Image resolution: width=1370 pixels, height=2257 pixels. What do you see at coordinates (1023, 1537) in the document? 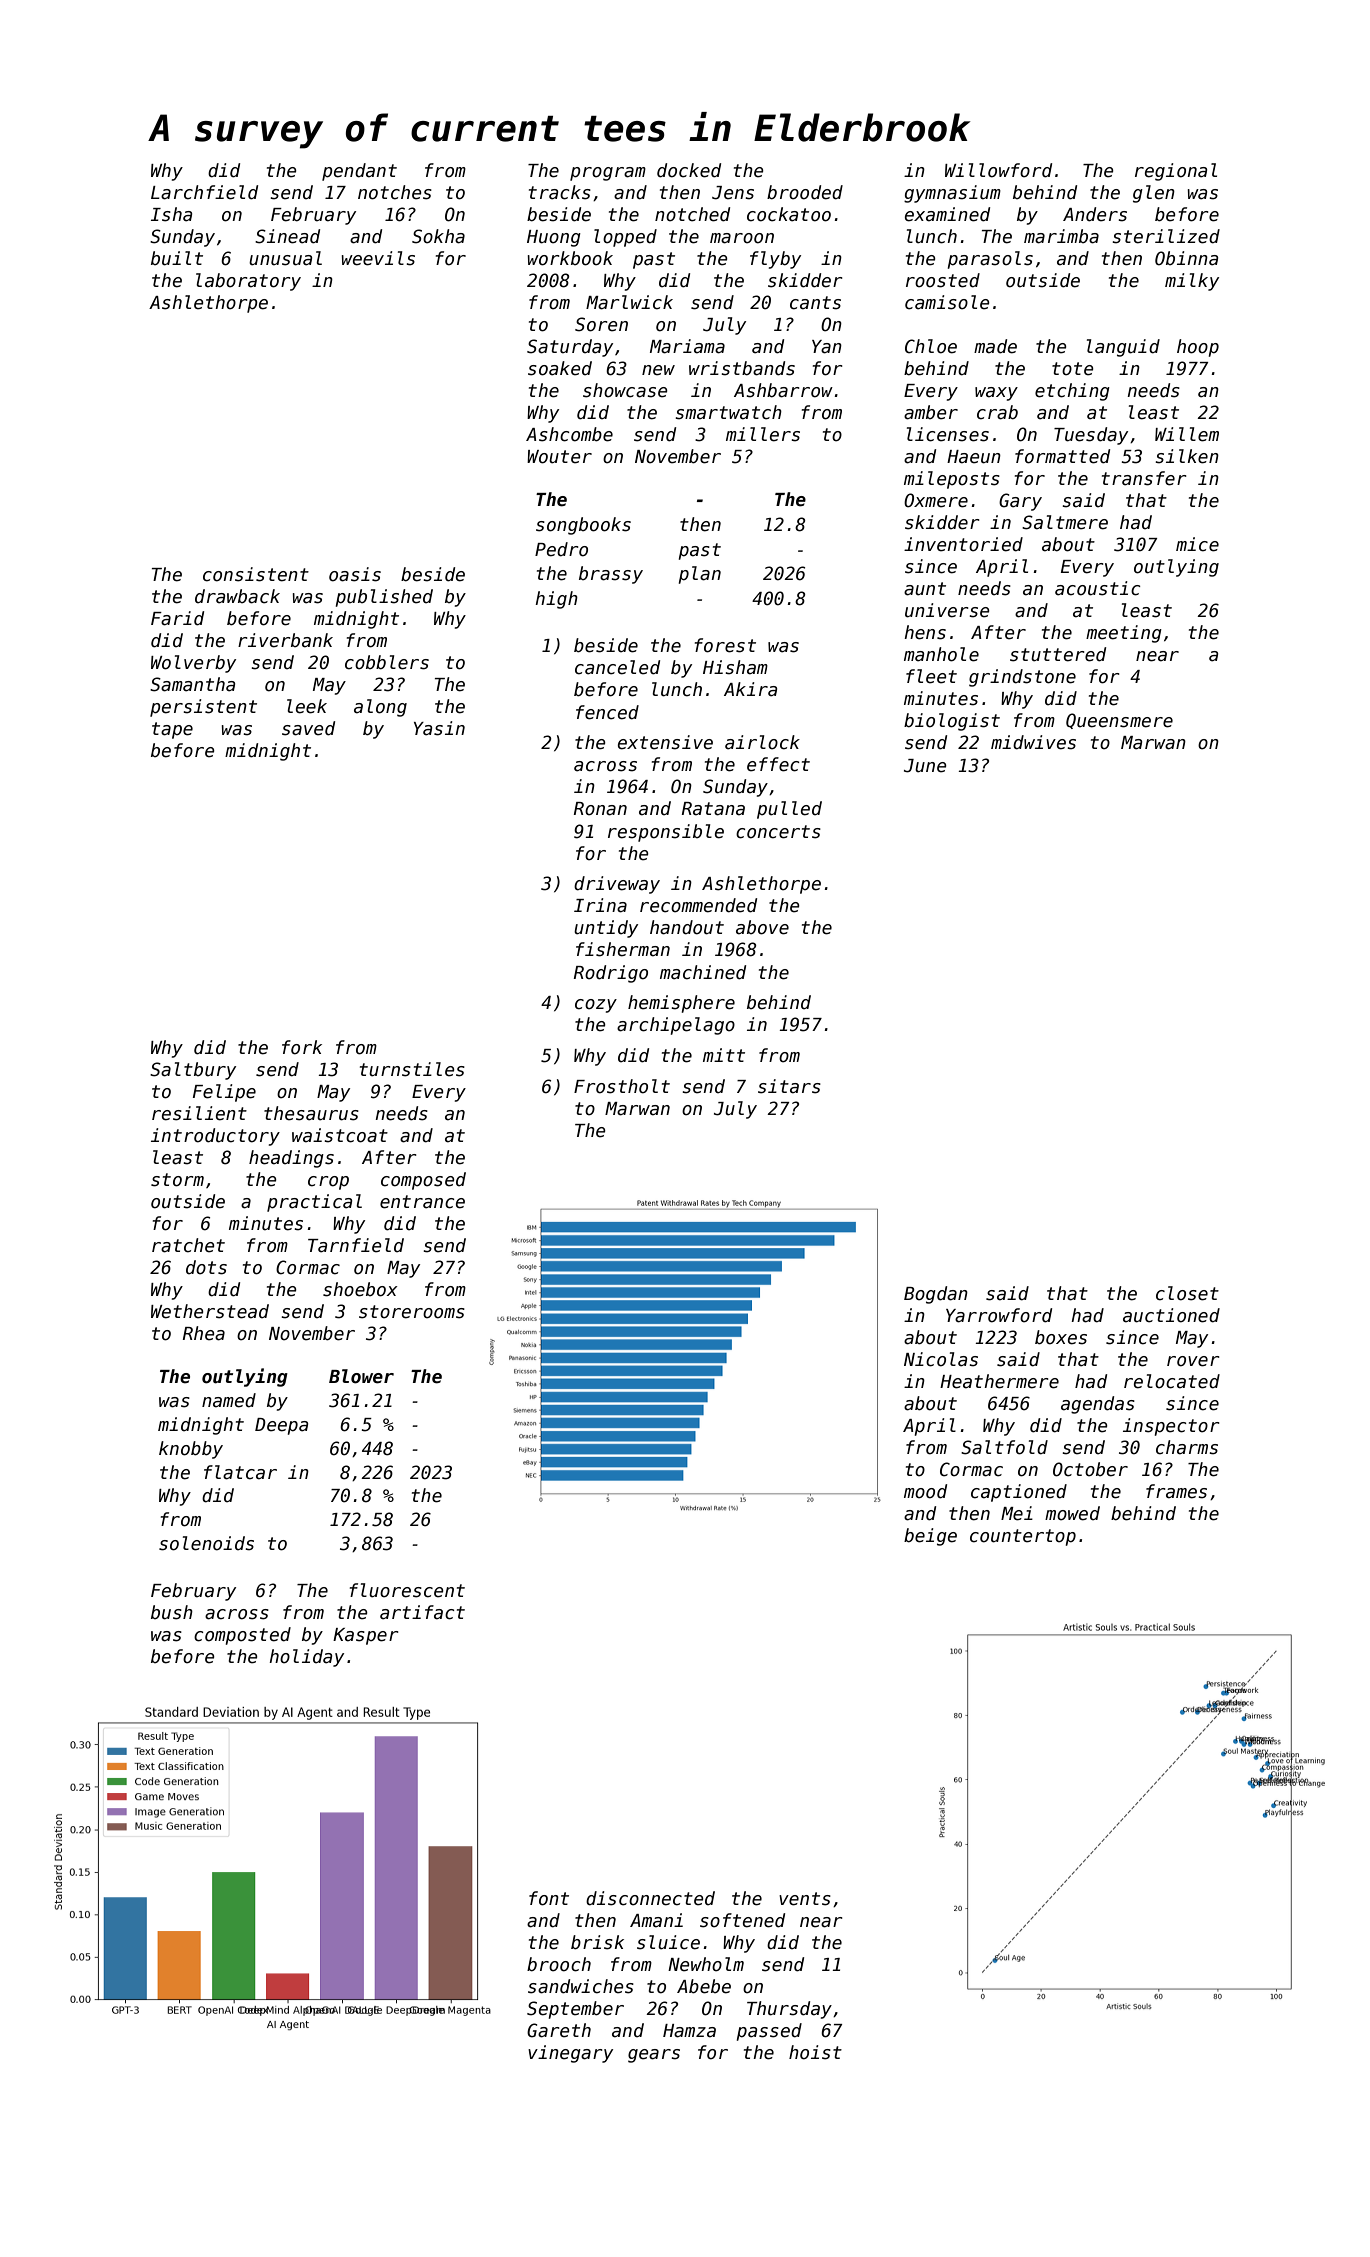
I see `countertop` at bounding box center [1023, 1537].
